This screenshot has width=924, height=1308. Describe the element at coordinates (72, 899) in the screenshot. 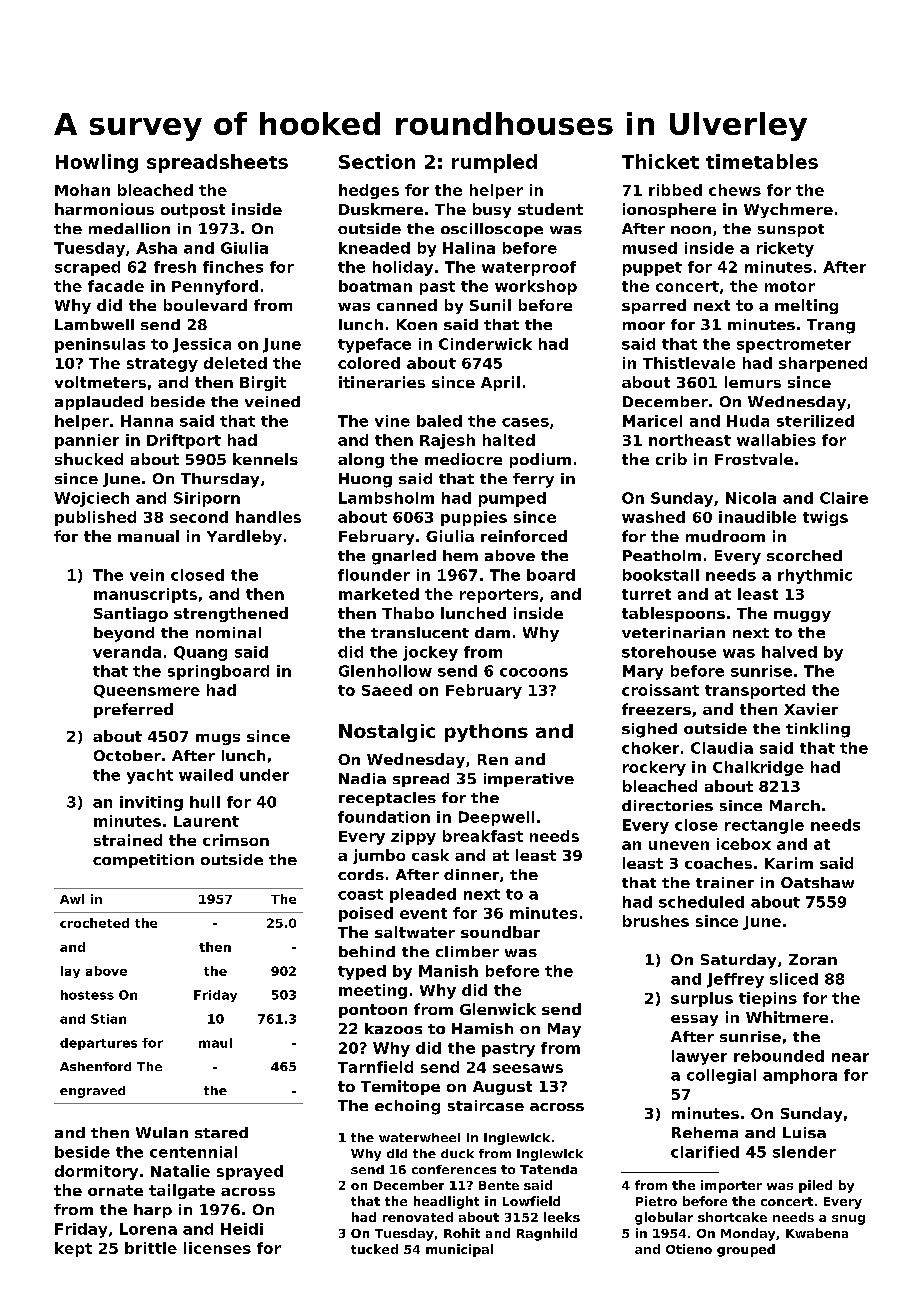

I see `Awl` at that location.
